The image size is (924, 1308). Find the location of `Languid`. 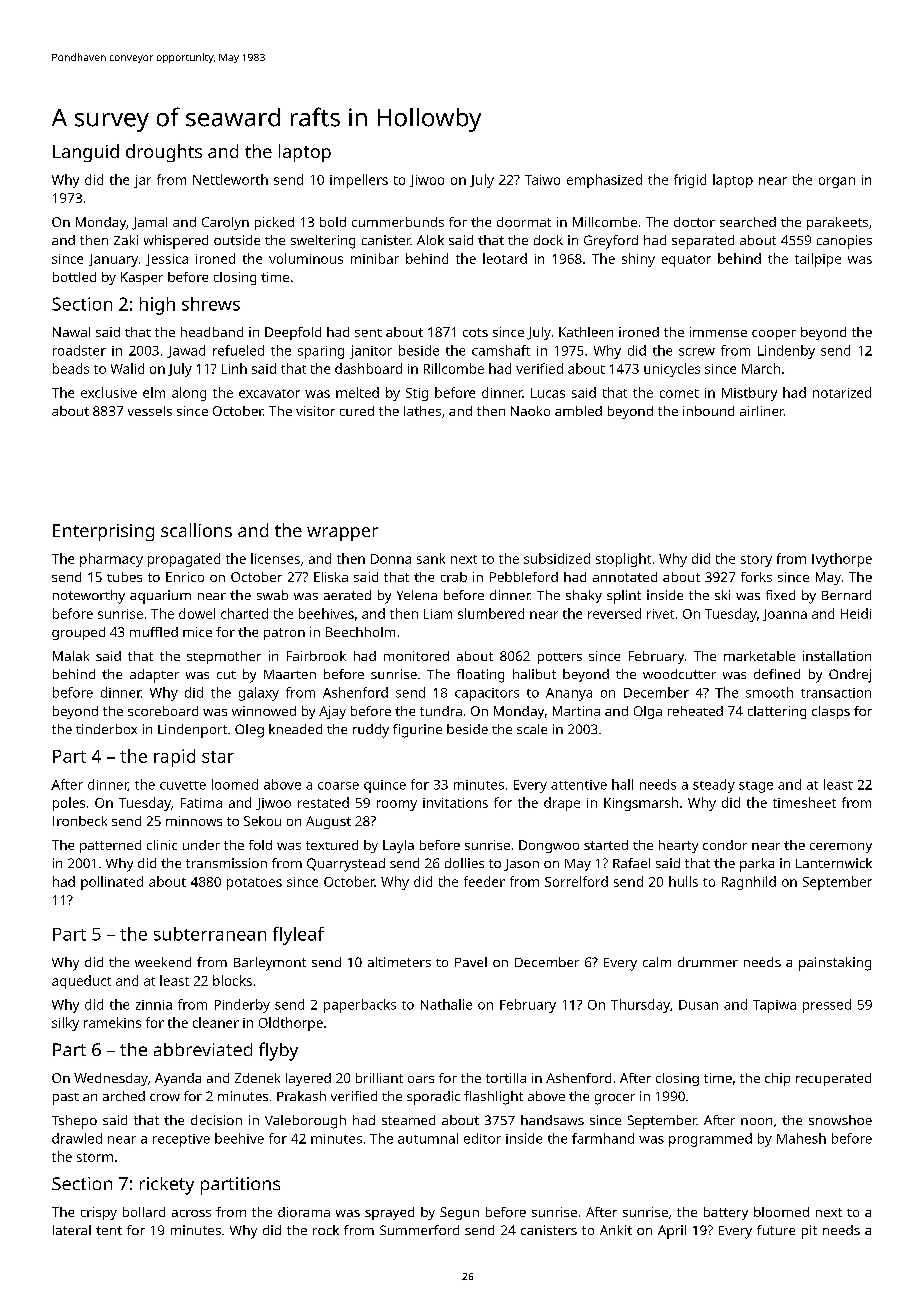

Languid is located at coordinates (86, 153).
